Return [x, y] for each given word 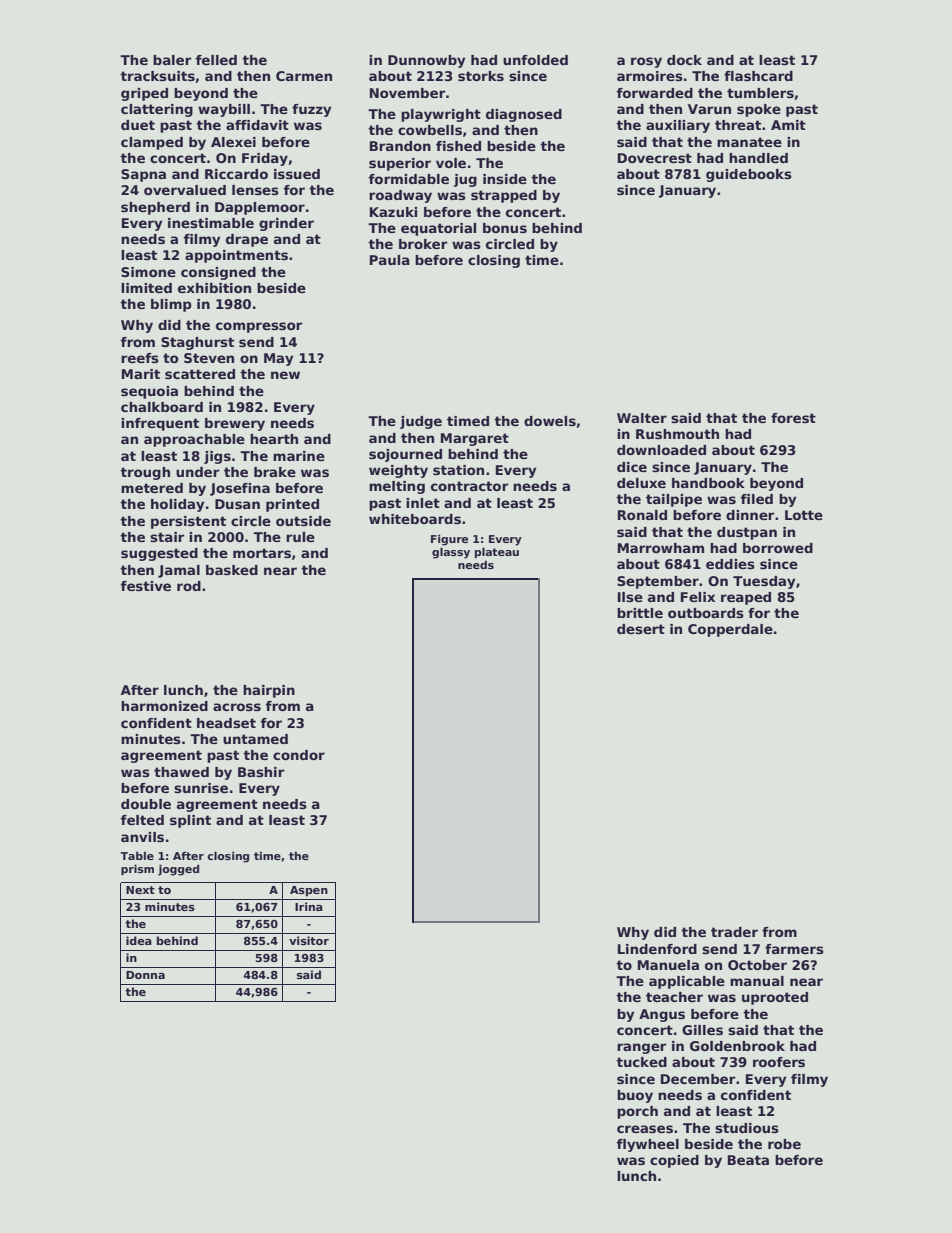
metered [152, 488]
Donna [145, 975]
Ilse [630, 597]
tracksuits [157, 76]
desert [641, 629]
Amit [788, 125]
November [407, 93]
